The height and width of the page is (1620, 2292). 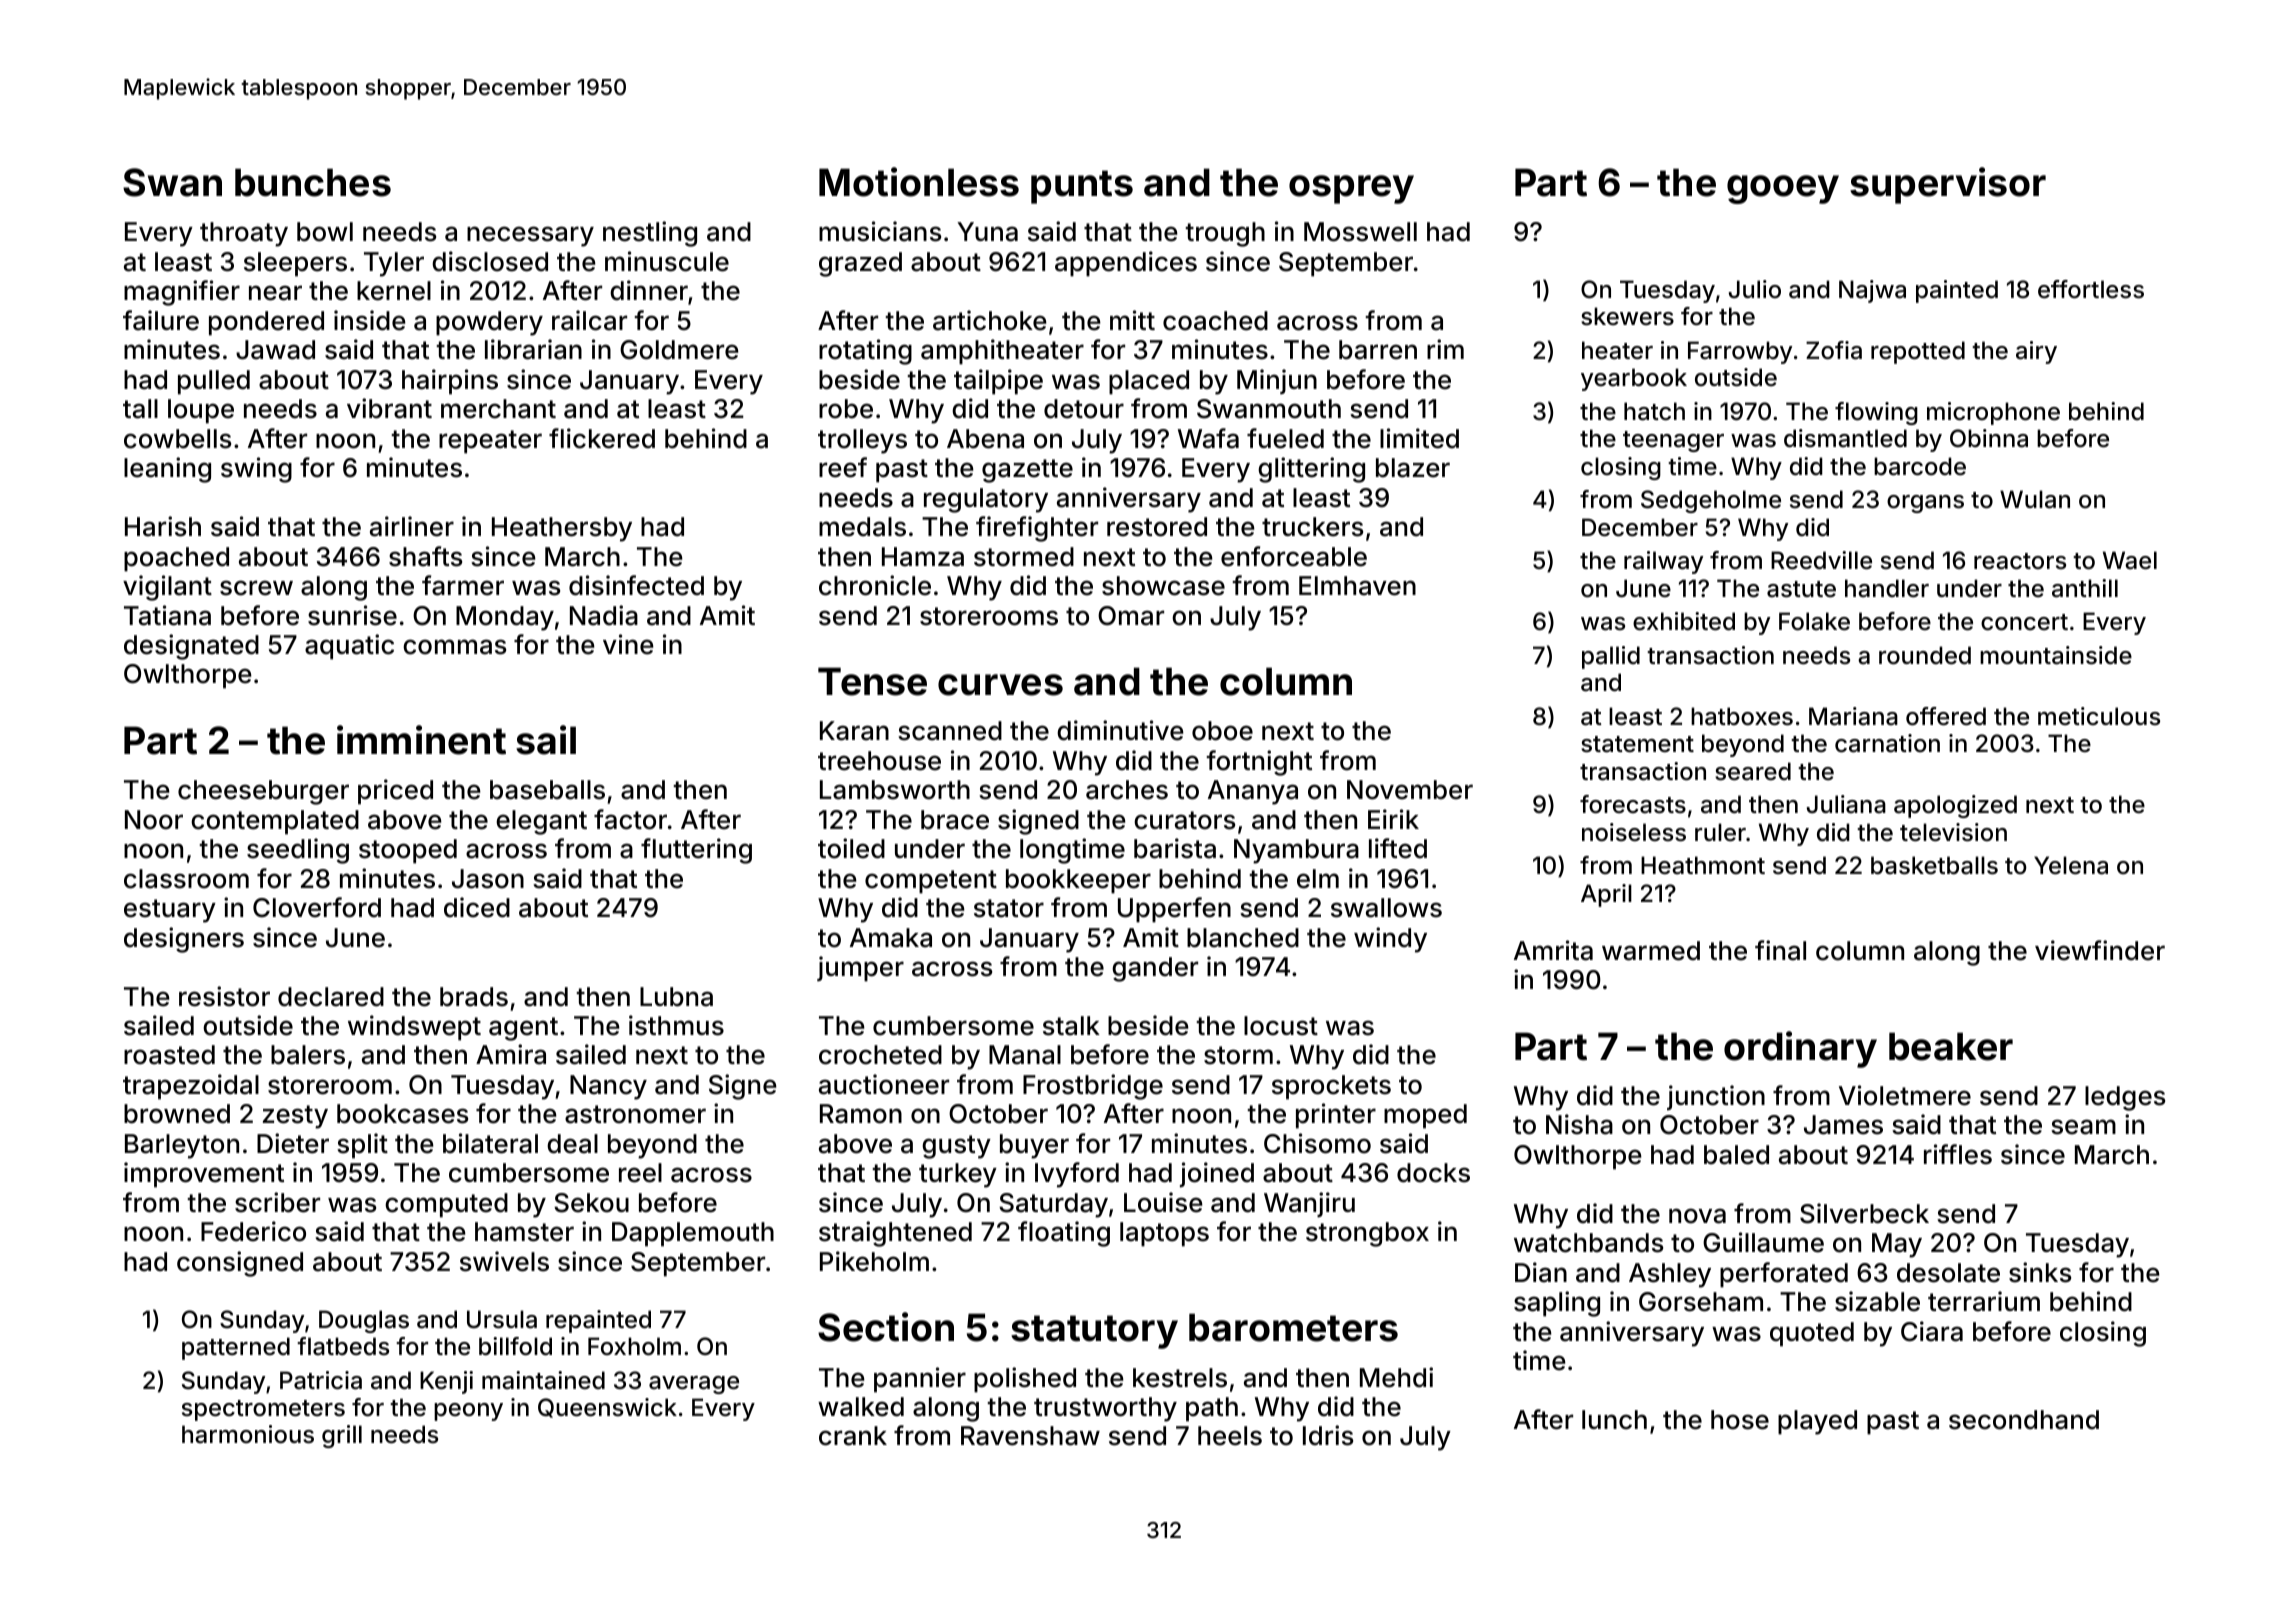 I want to click on meticulous, so click(x=2099, y=716).
